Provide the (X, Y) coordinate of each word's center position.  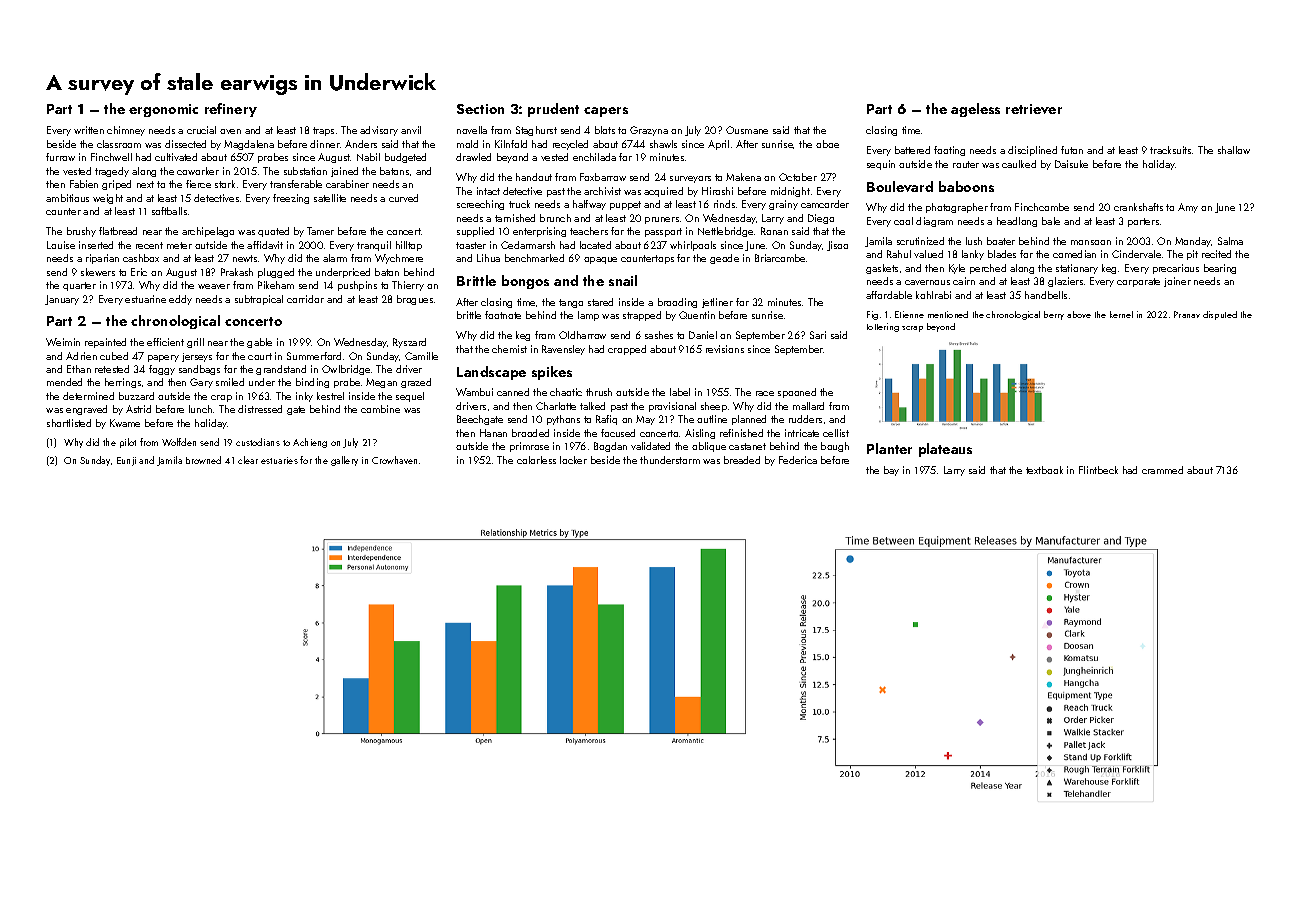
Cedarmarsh (528, 245)
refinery (231, 110)
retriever (1034, 109)
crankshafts (1138, 207)
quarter (79, 286)
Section (480, 109)
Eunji (126, 461)
